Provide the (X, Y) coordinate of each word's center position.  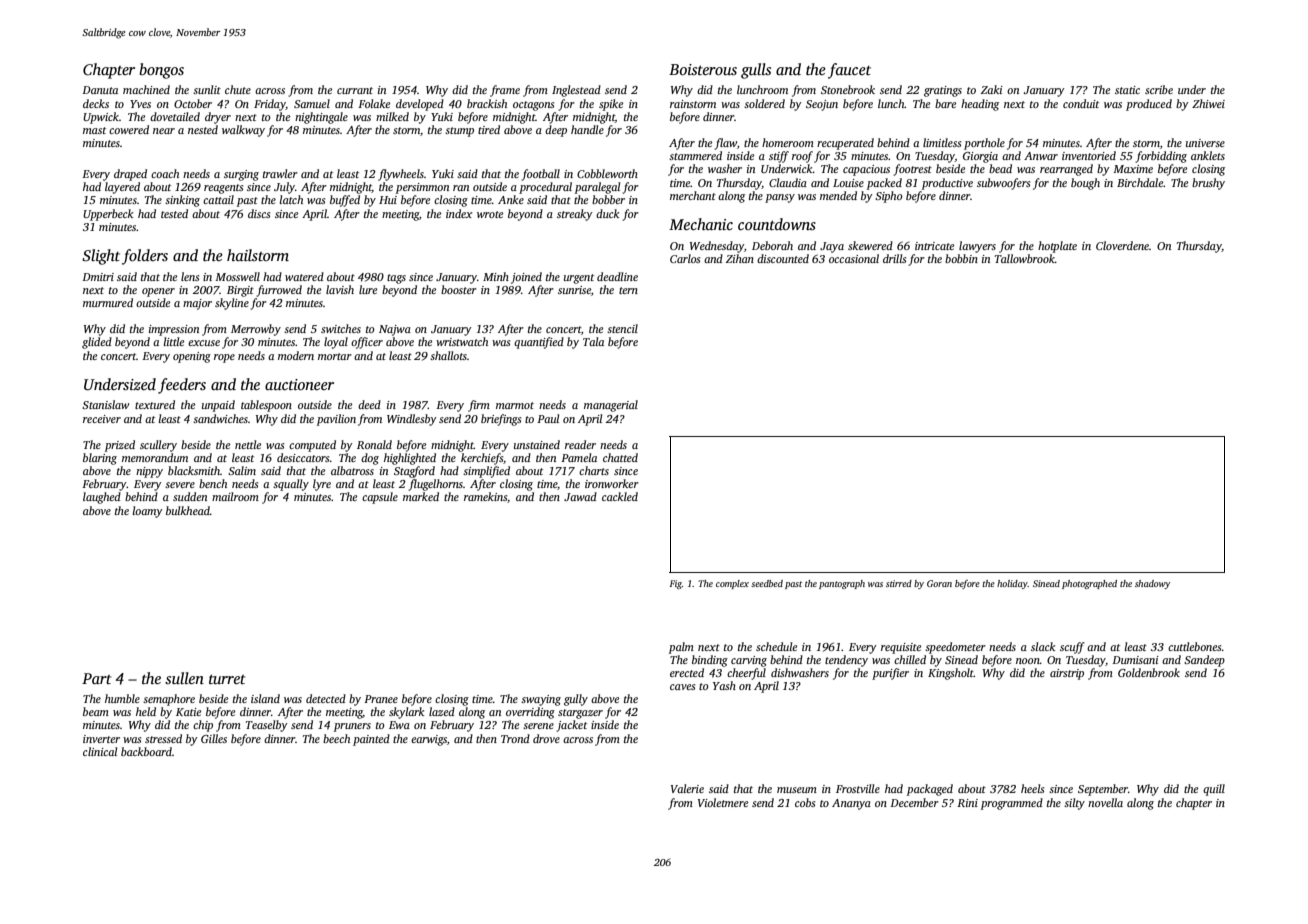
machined (146, 89)
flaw (725, 144)
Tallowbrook (1025, 258)
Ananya (851, 804)
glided (97, 343)
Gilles (214, 738)
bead (1000, 168)
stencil (622, 328)
